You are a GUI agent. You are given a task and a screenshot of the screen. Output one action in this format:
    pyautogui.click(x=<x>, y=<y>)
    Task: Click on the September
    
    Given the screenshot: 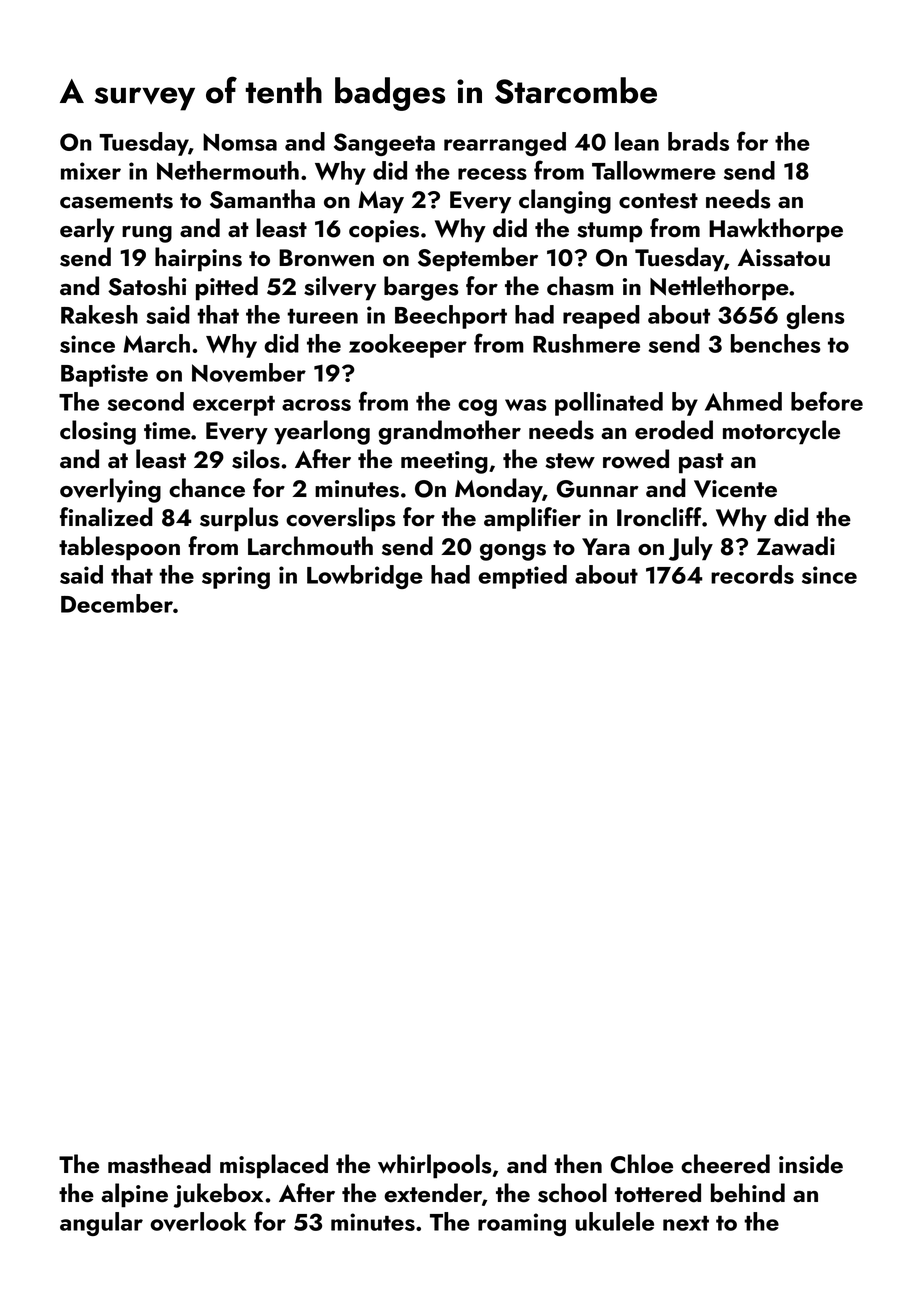 What is the action you would take?
    pyautogui.click(x=478, y=259)
